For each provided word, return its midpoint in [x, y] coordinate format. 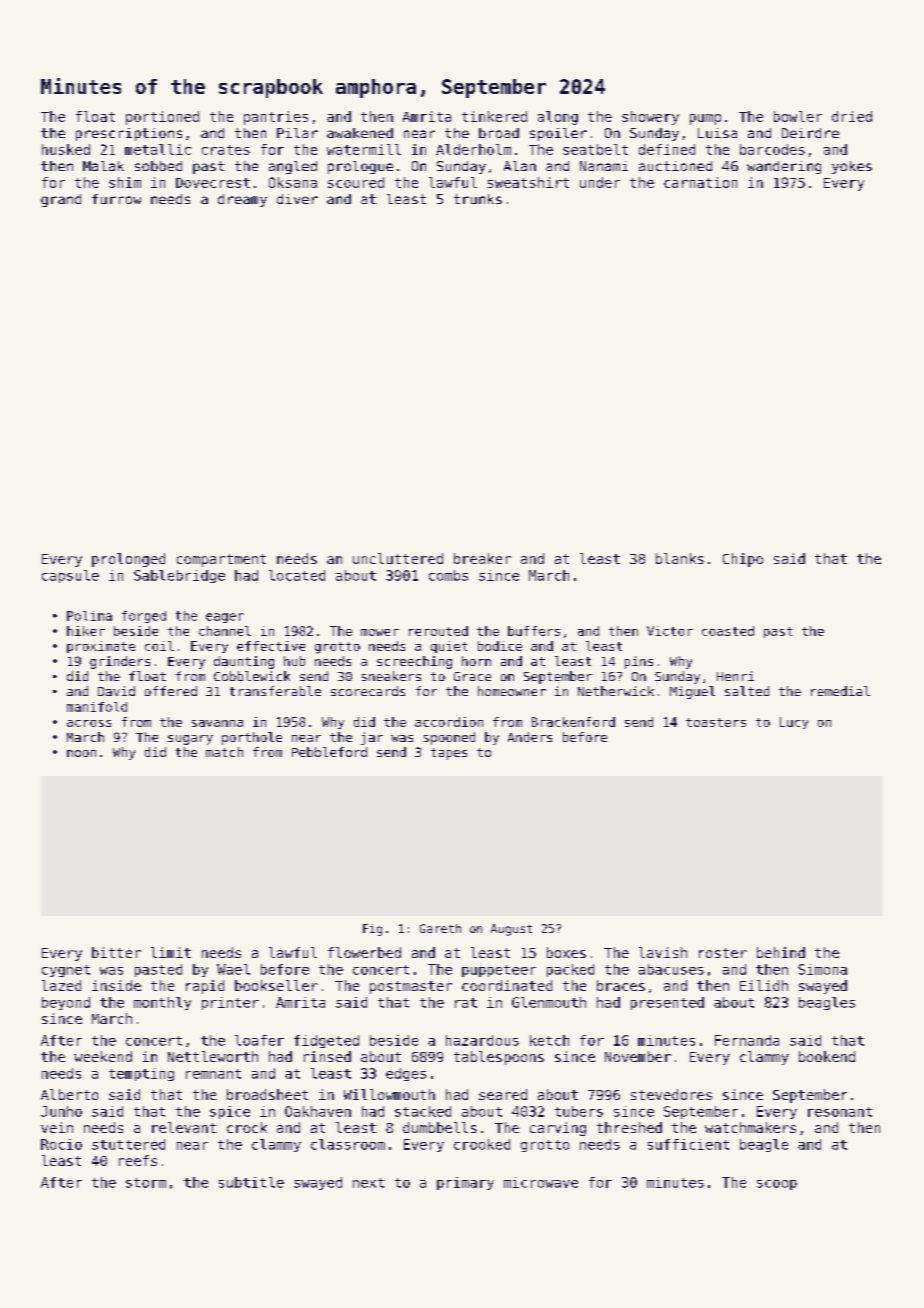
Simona [822, 969]
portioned [162, 118]
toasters [716, 722]
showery [650, 118]
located [297, 575]
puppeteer [499, 971]
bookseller [276, 985]
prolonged [128, 560]
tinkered [494, 116]
